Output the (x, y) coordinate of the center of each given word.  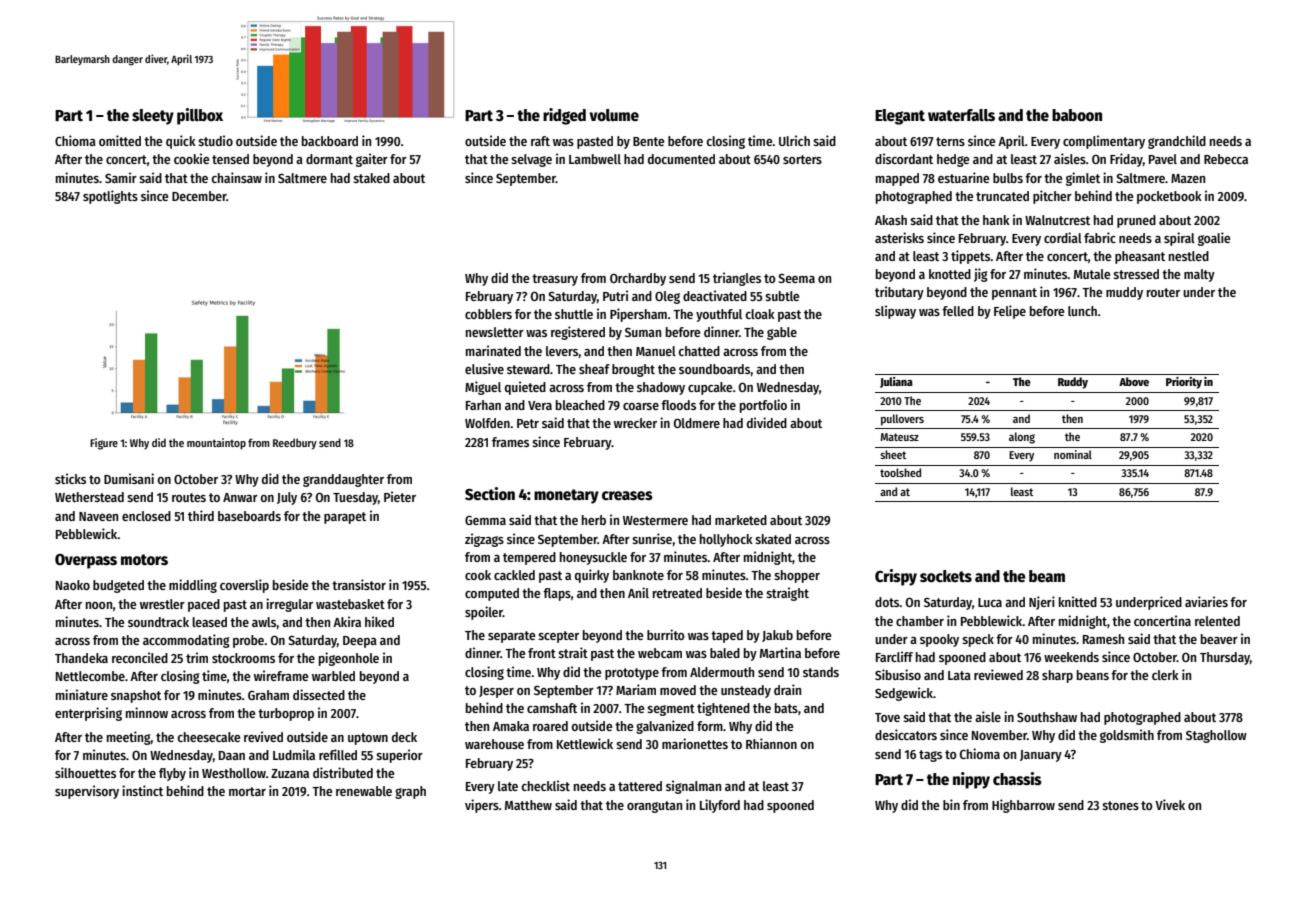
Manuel (656, 351)
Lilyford (720, 806)
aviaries (1206, 601)
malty (1199, 275)
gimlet (1083, 179)
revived (263, 736)
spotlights (110, 197)
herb (594, 520)
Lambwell (595, 159)
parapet (345, 518)
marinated (493, 350)
